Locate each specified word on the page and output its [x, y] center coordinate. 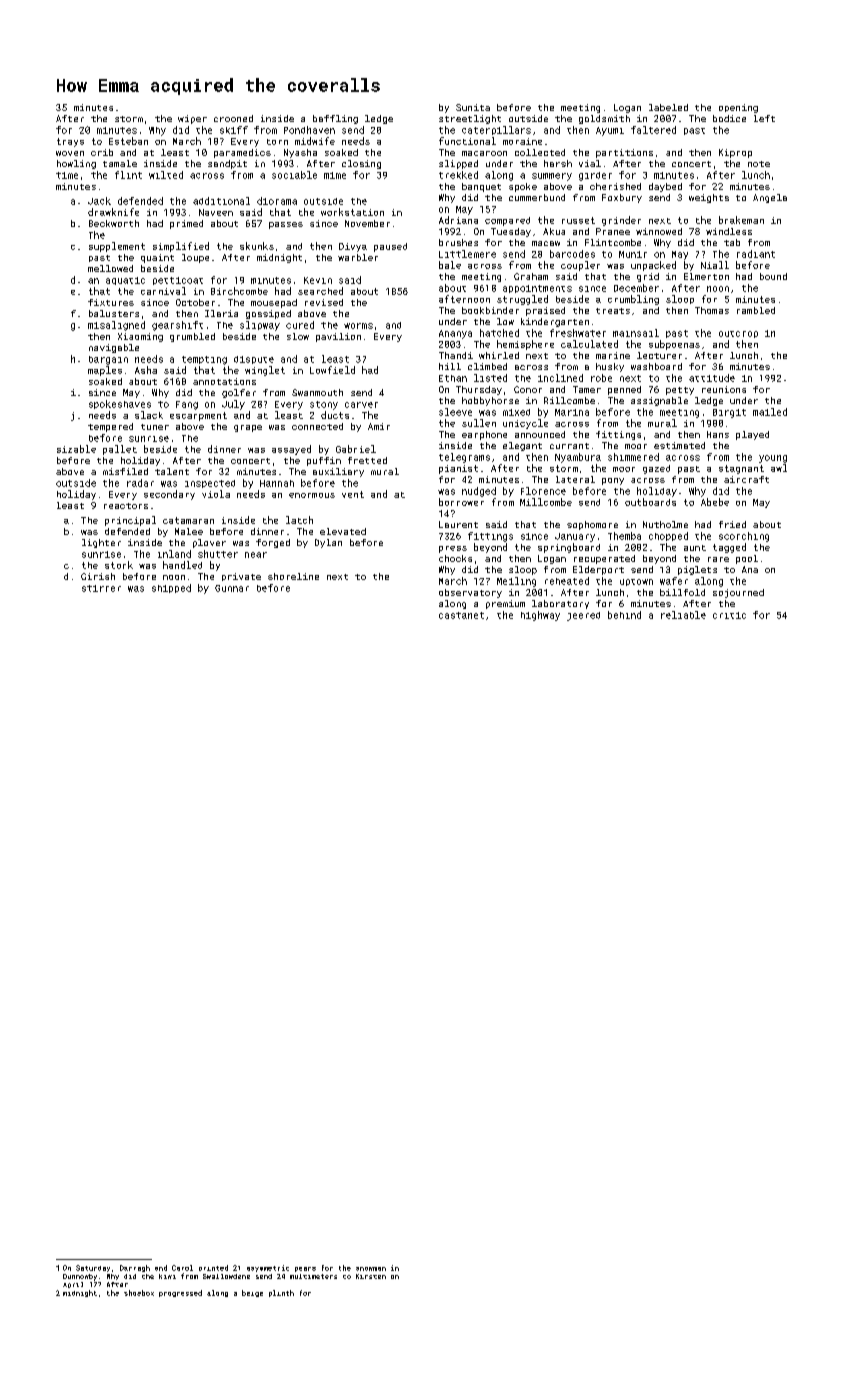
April [73, 1285]
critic [729, 615]
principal [130, 521]
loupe [195, 258]
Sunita [473, 107]
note [759, 164]
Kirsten [371, 1276]
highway [540, 616]
